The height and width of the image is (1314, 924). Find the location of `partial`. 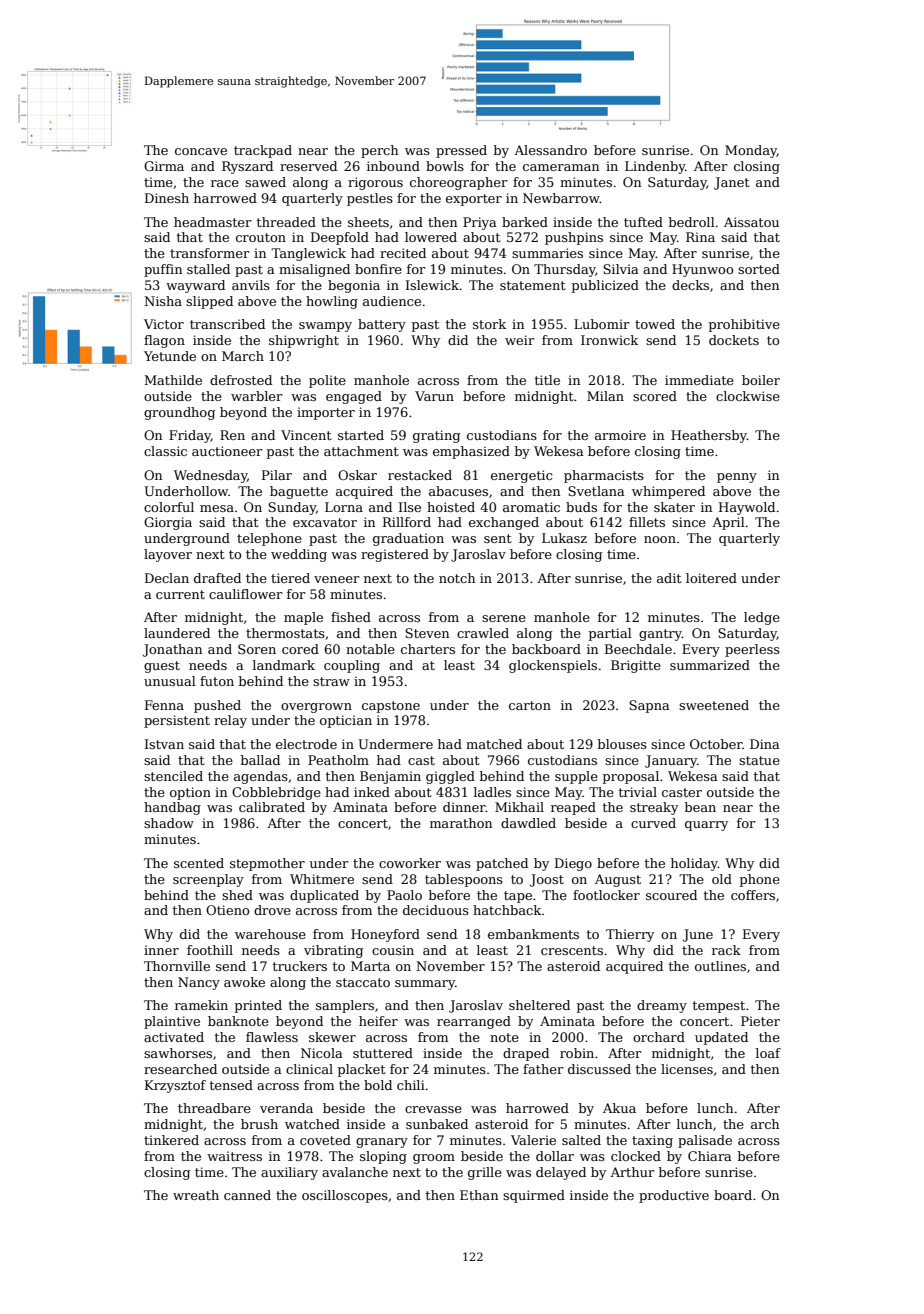

partial is located at coordinates (610, 634).
